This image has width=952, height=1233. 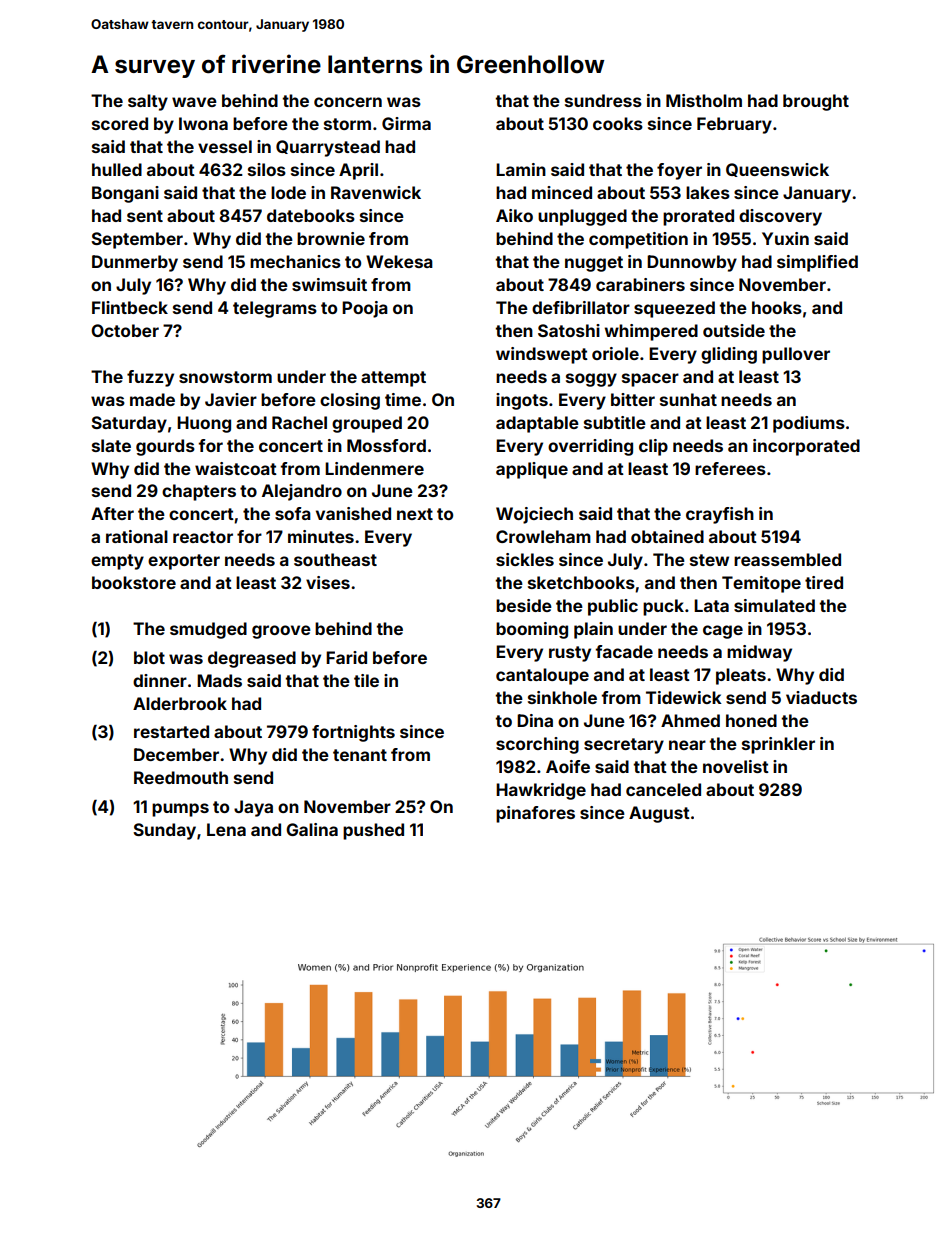 What do you see at coordinates (194, 102) in the image?
I see `wave` at bounding box center [194, 102].
